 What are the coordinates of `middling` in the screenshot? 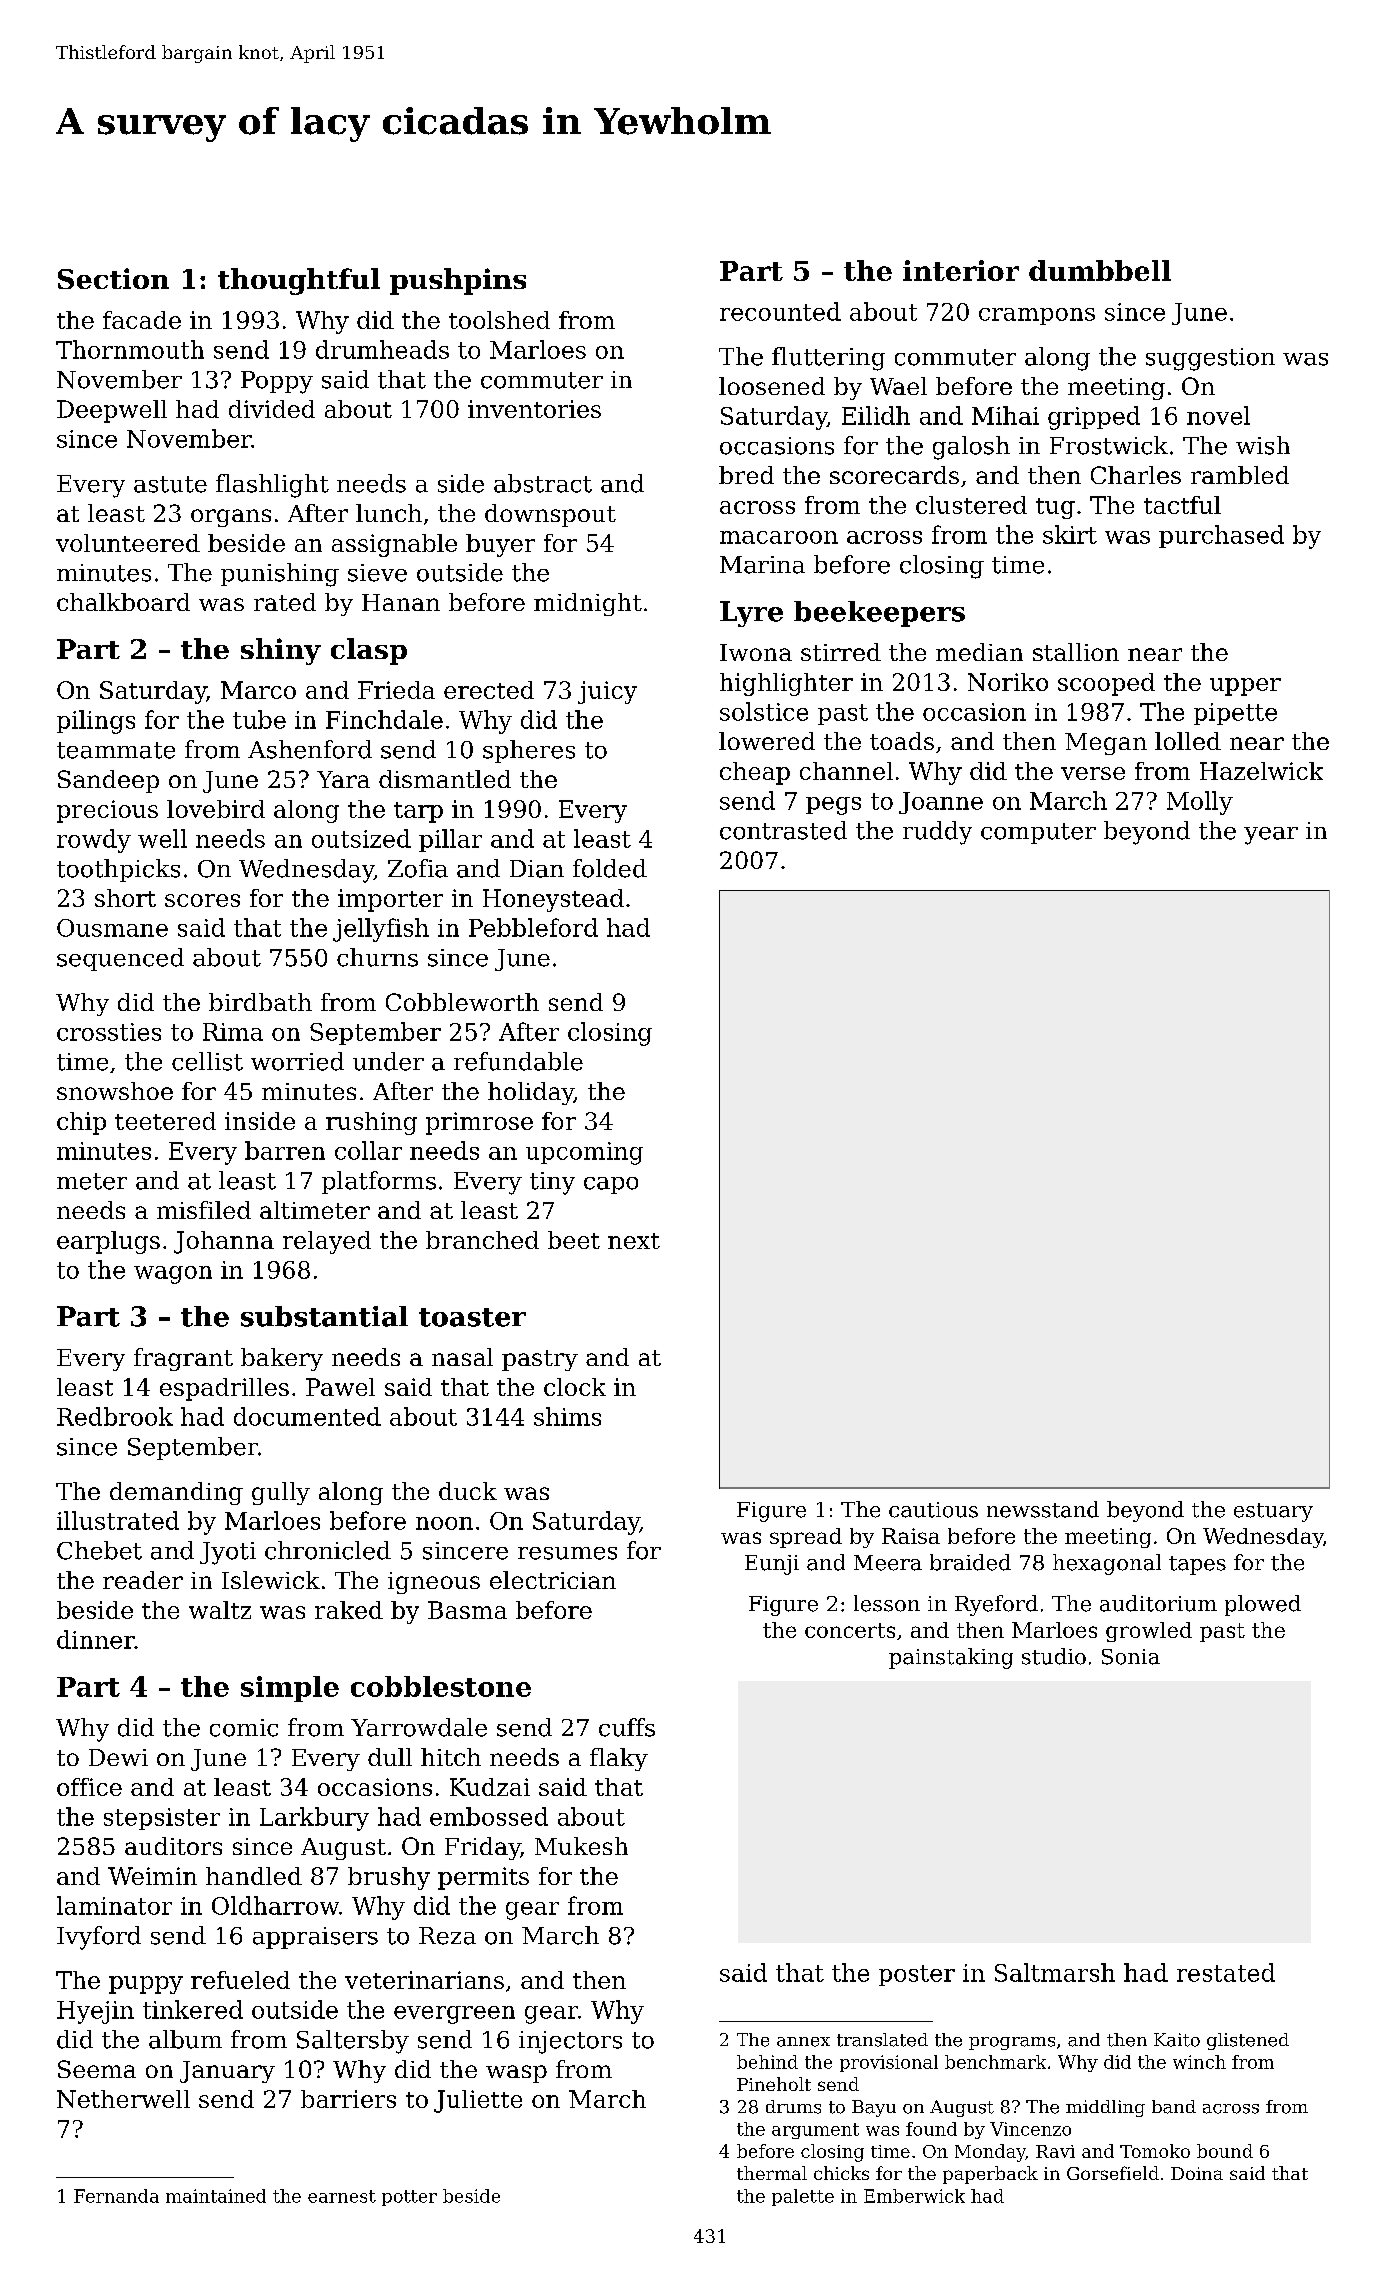 It's located at (1105, 2108).
